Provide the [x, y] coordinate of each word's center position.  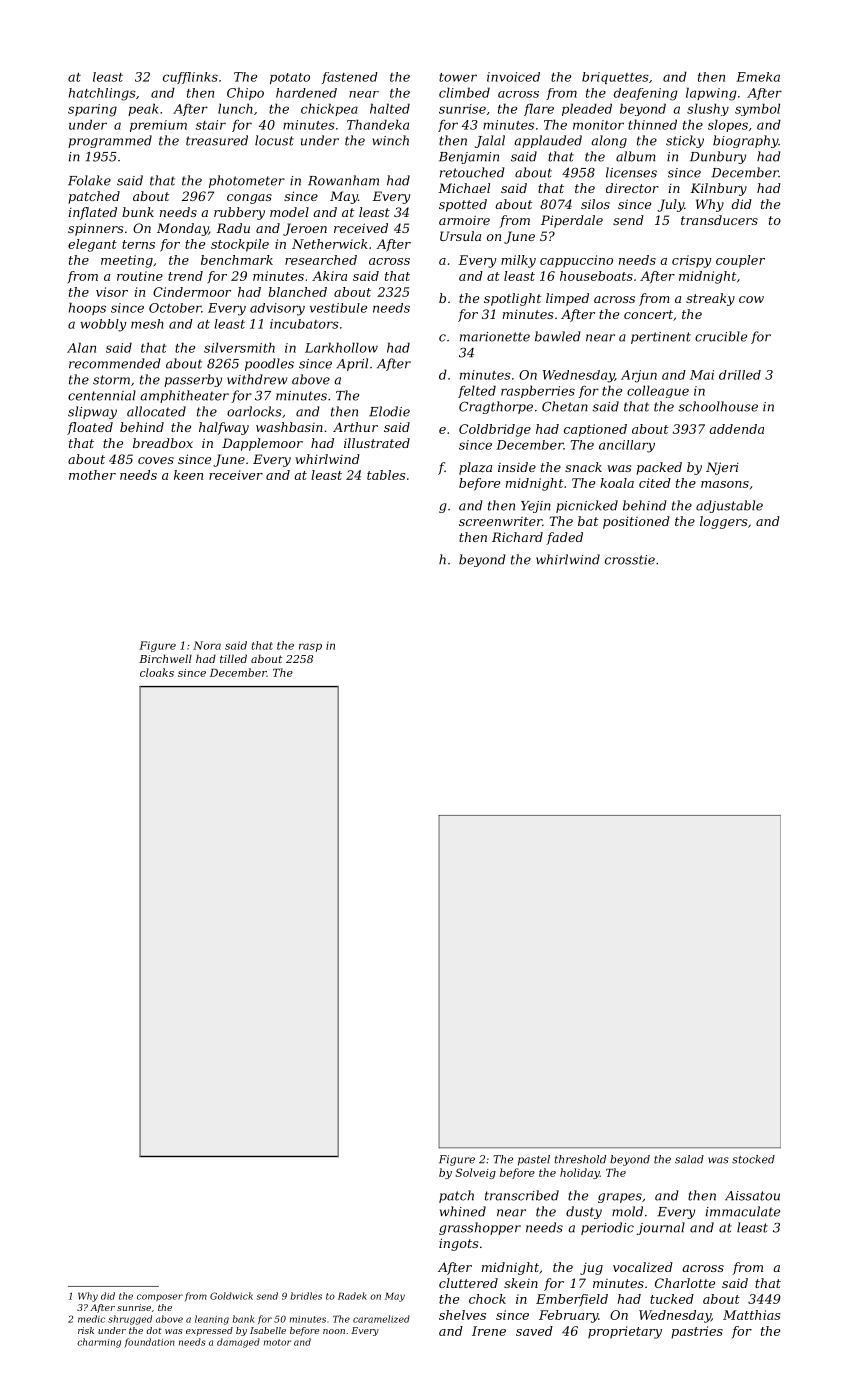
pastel [534, 1160]
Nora [207, 645]
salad [689, 1159]
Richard [517, 537]
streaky [710, 299]
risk [86, 1330]
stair [211, 125]
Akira [329, 276]
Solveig [475, 1173]
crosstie [630, 560]
